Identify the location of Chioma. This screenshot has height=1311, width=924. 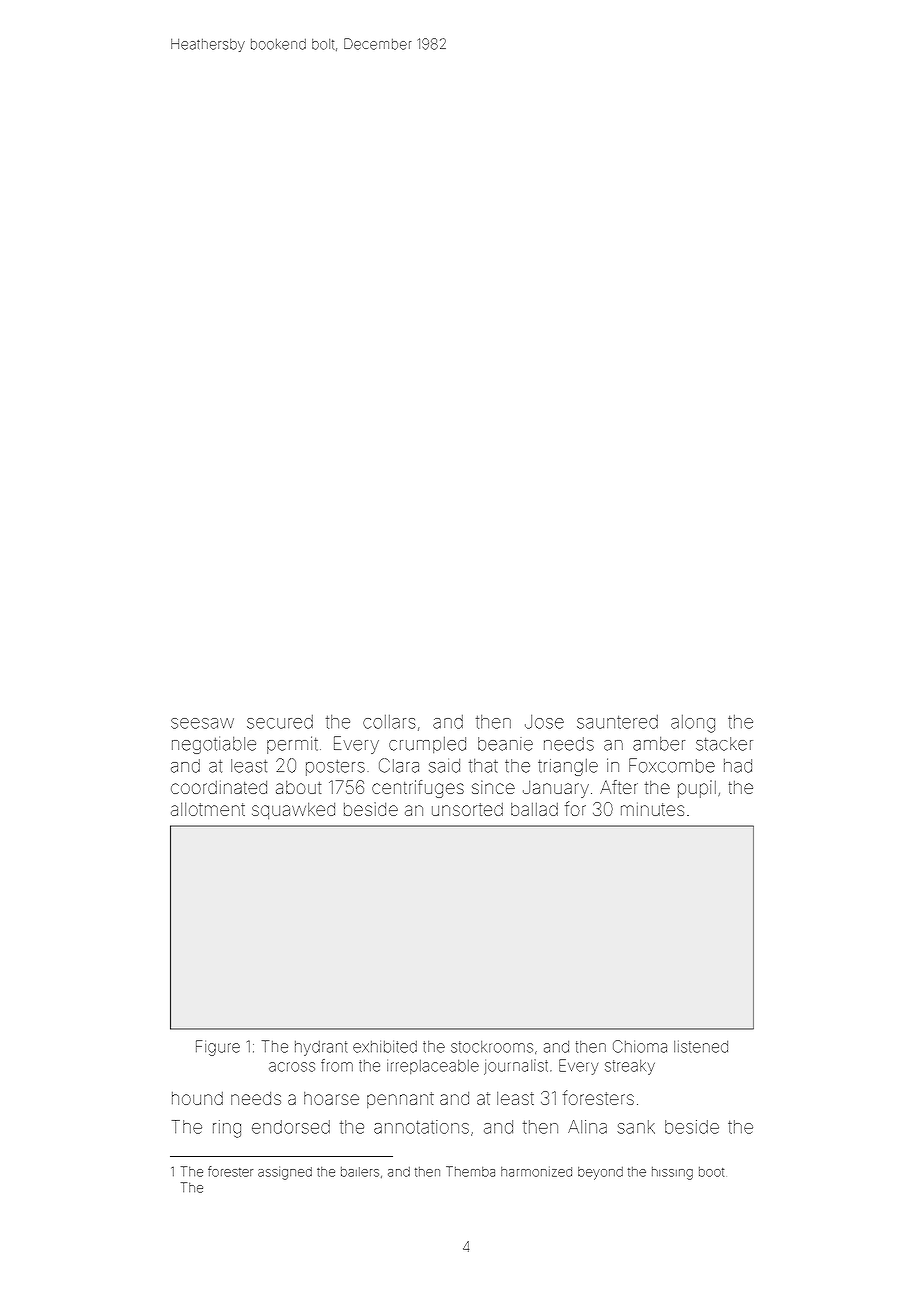
(640, 1046).
